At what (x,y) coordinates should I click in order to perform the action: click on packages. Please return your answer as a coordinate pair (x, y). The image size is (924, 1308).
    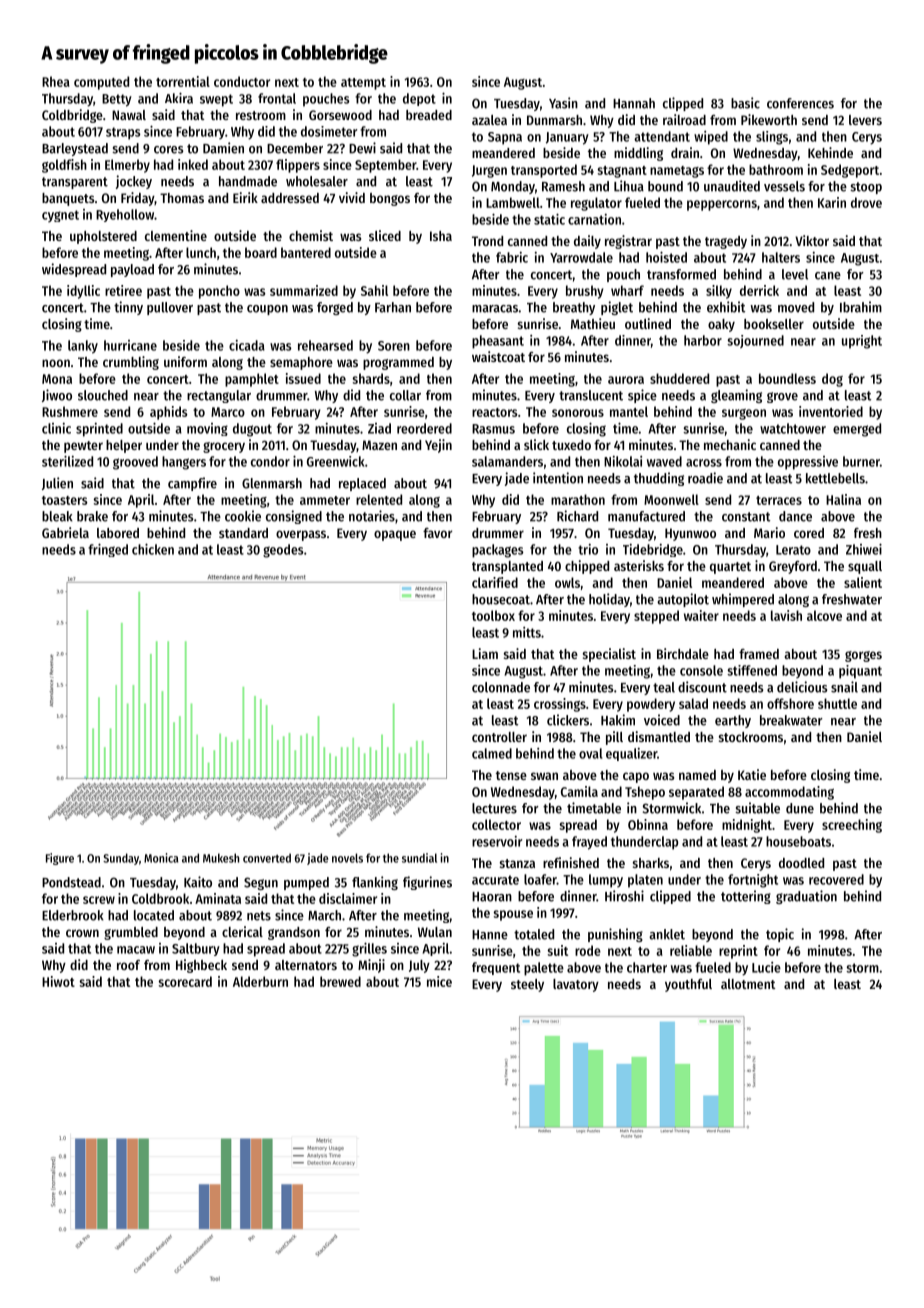
    Looking at the image, I should click on (498, 551).
